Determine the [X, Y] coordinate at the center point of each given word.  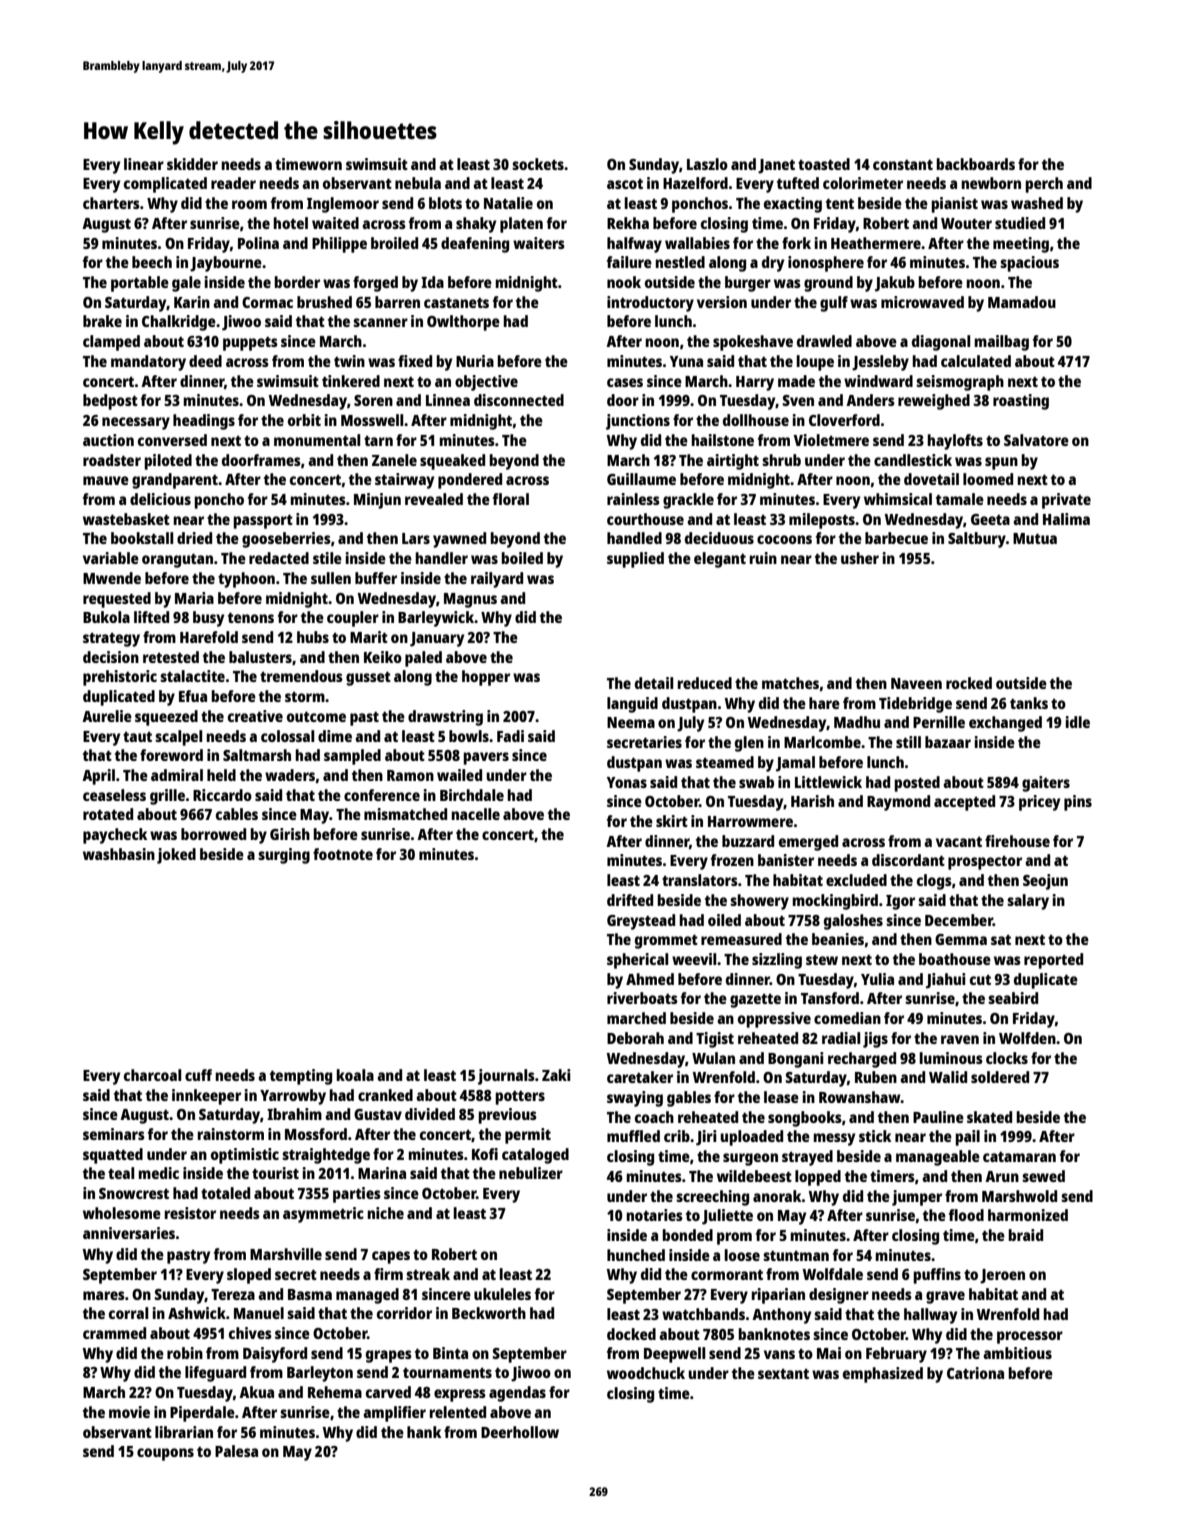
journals [506, 1077]
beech [152, 262]
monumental [317, 440]
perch [1044, 185]
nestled [680, 262]
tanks [1029, 703]
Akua [256, 1392]
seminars [114, 1134]
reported [1053, 961]
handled [634, 538]
